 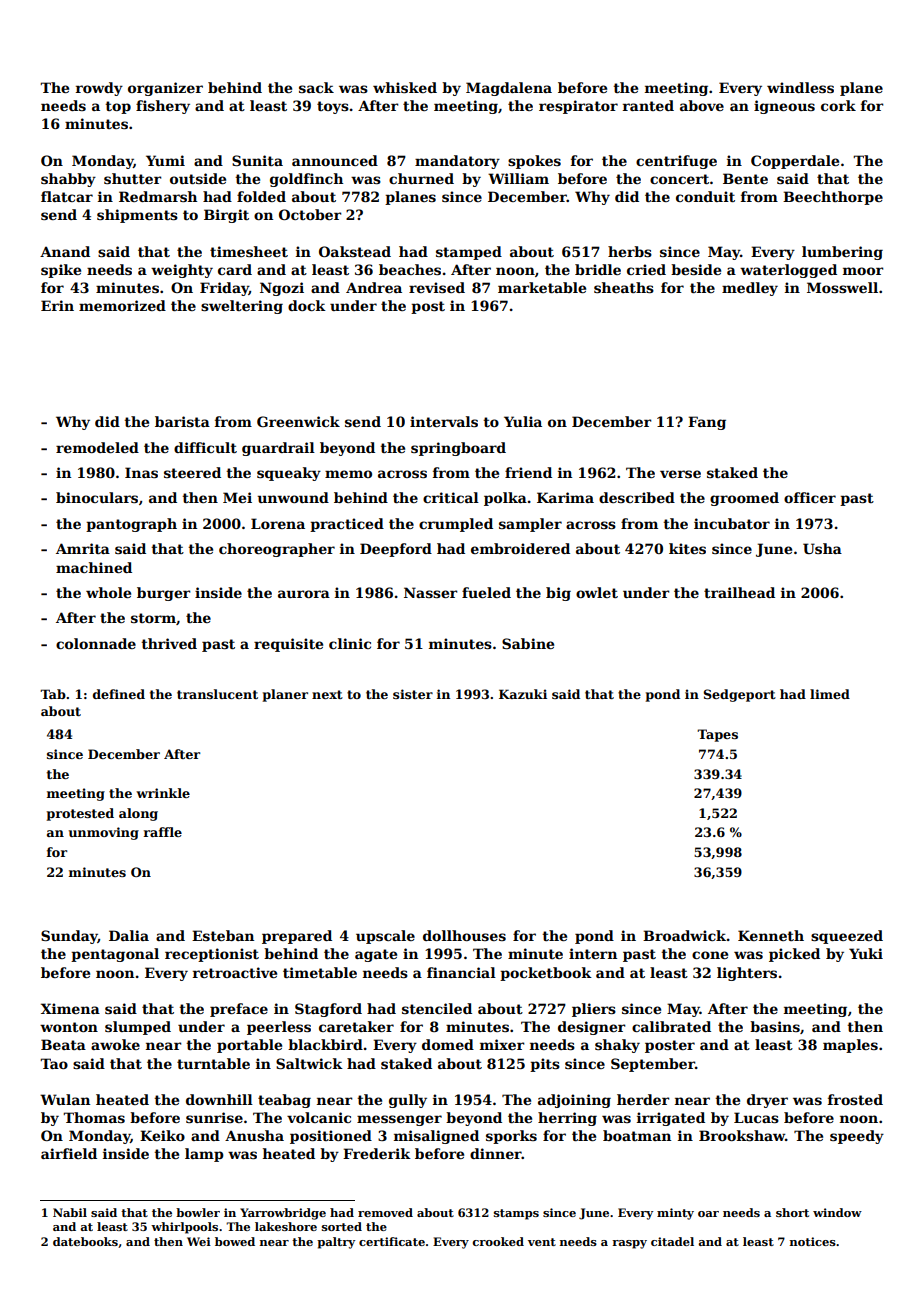 I want to click on intern, so click(x=593, y=953).
